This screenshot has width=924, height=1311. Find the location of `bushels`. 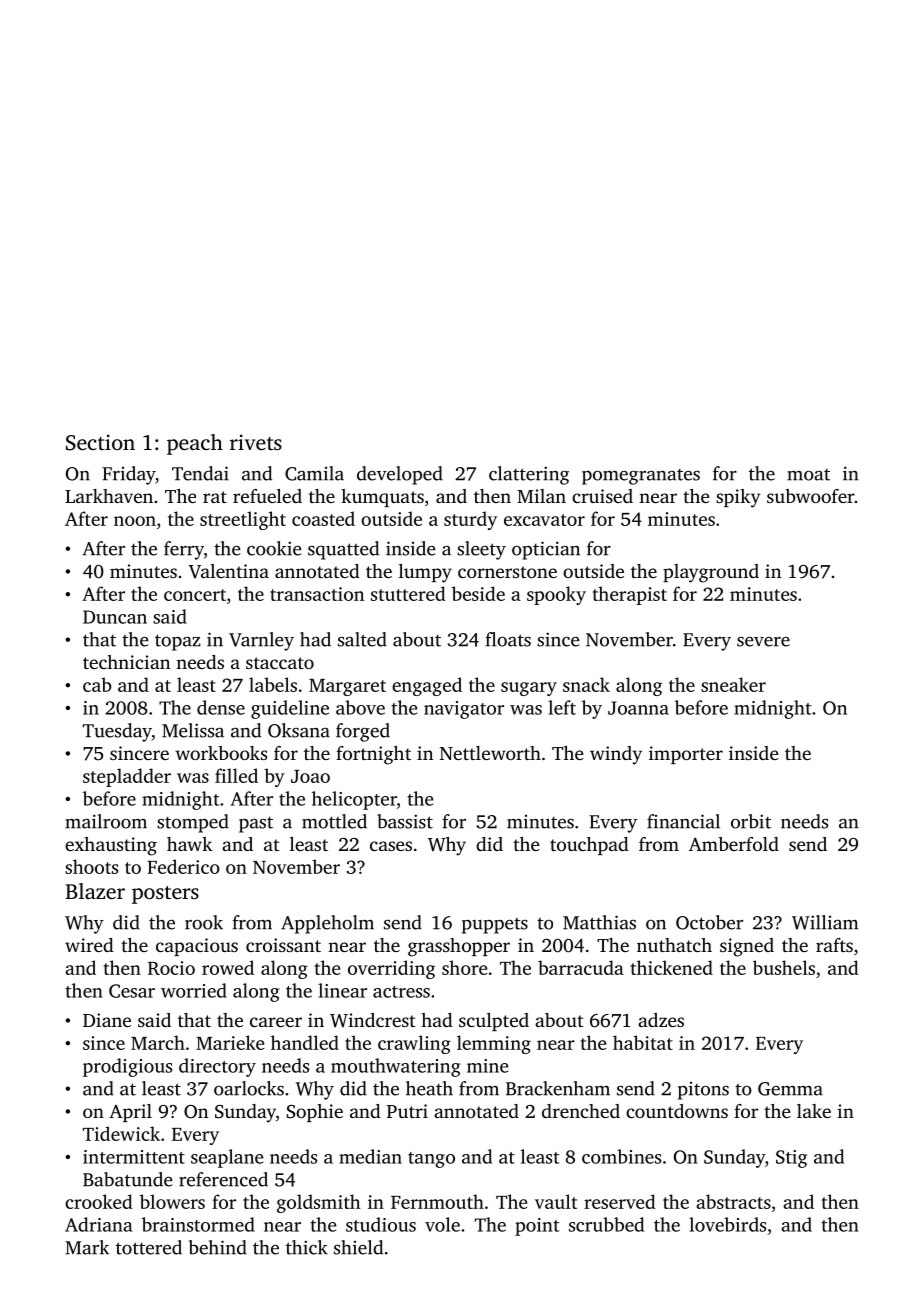

bushels is located at coordinates (784, 967).
